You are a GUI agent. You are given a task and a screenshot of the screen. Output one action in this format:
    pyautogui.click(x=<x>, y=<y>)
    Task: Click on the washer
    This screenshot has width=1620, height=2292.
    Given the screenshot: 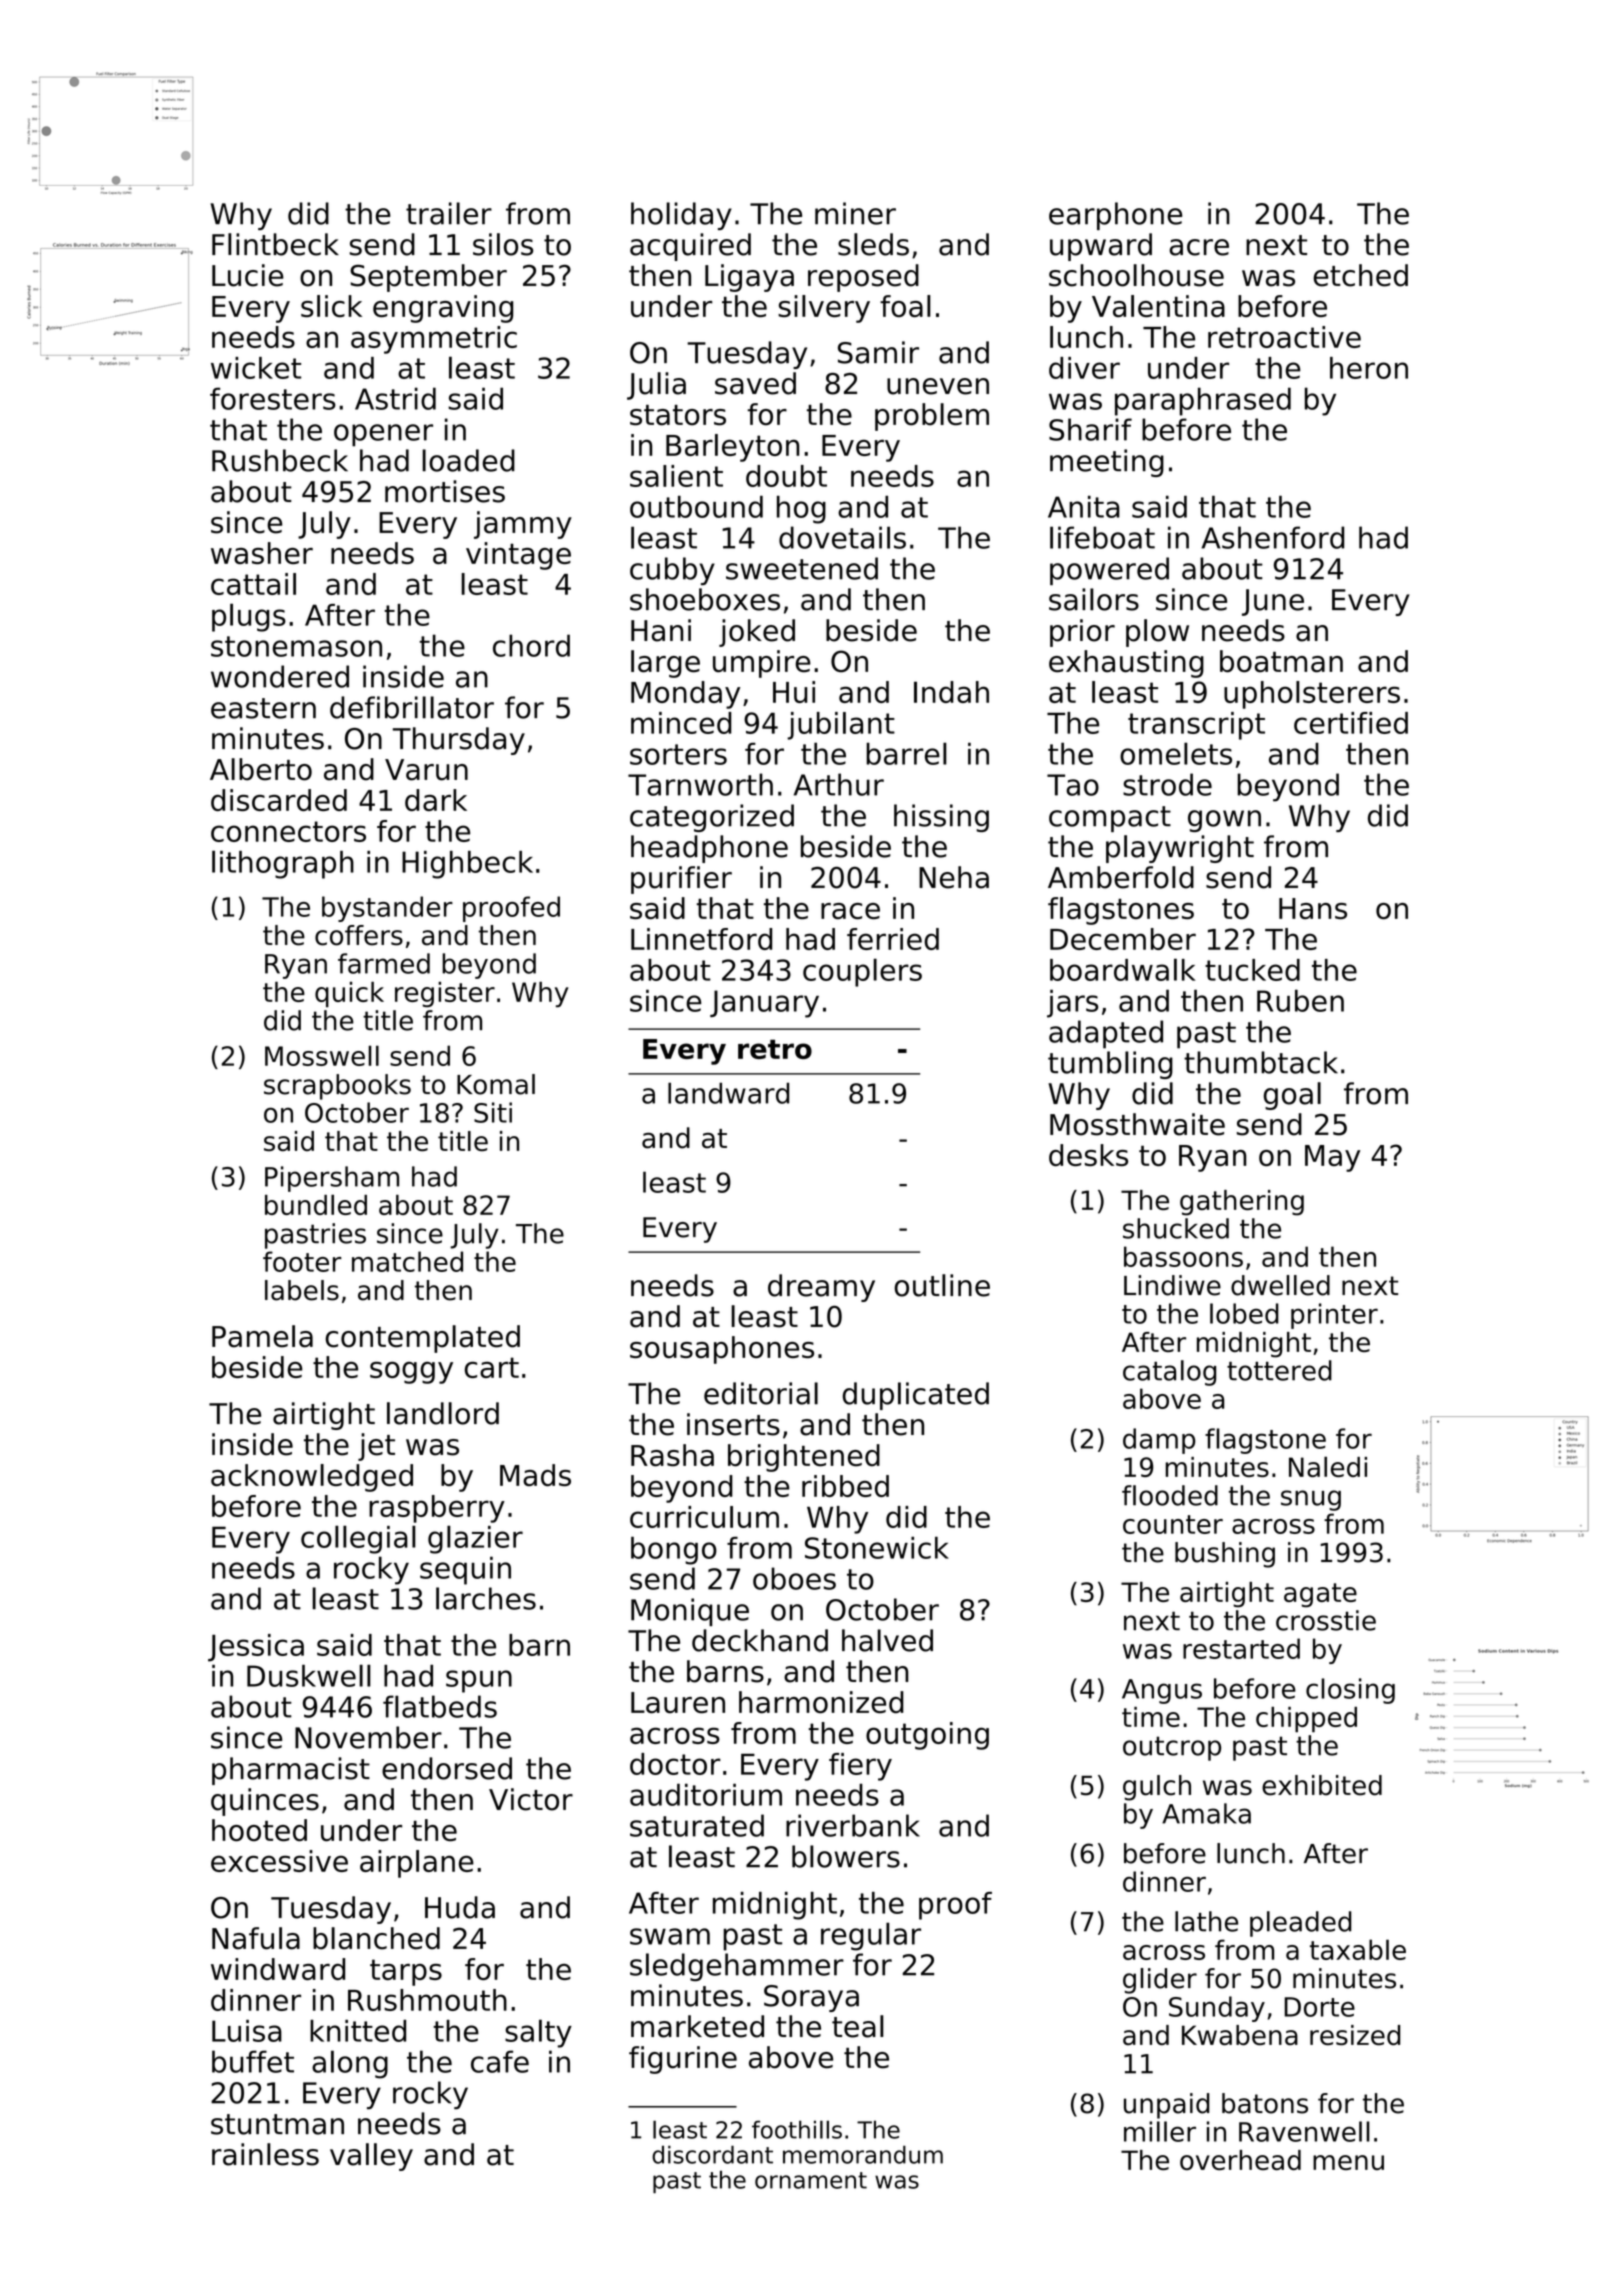 What is the action you would take?
    pyautogui.click(x=262, y=553)
